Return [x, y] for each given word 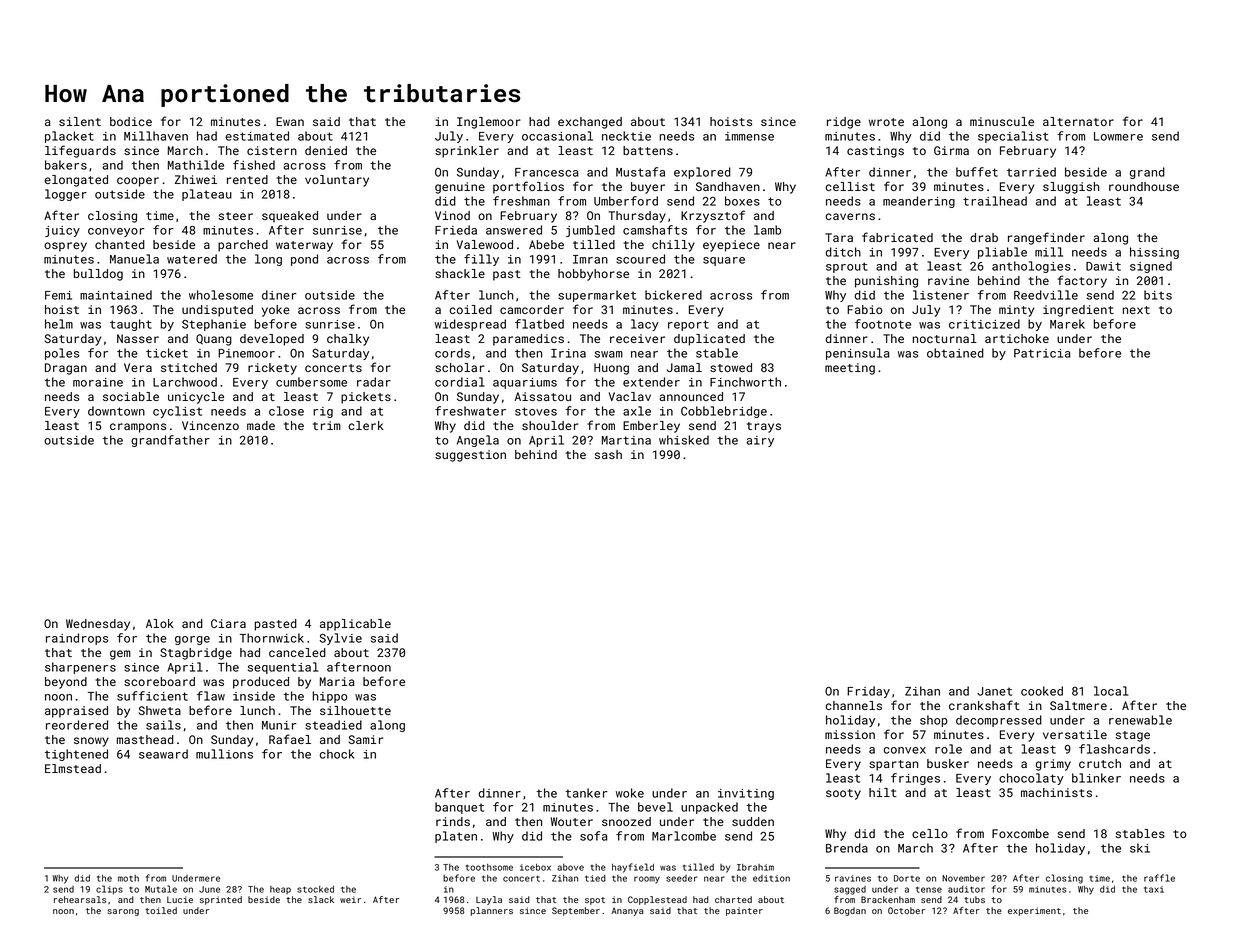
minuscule [1002, 121]
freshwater [470, 411]
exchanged [590, 123]
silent [80, 121]
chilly [673, 246]
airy [760, 441]
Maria [337, 681]
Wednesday [98, 625]
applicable [355, 625]
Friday [868, 692]
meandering [919, 202]
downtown [116, 411]
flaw [211, 696]
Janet [994, 691]
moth [128, 878]
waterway [304, 246]
